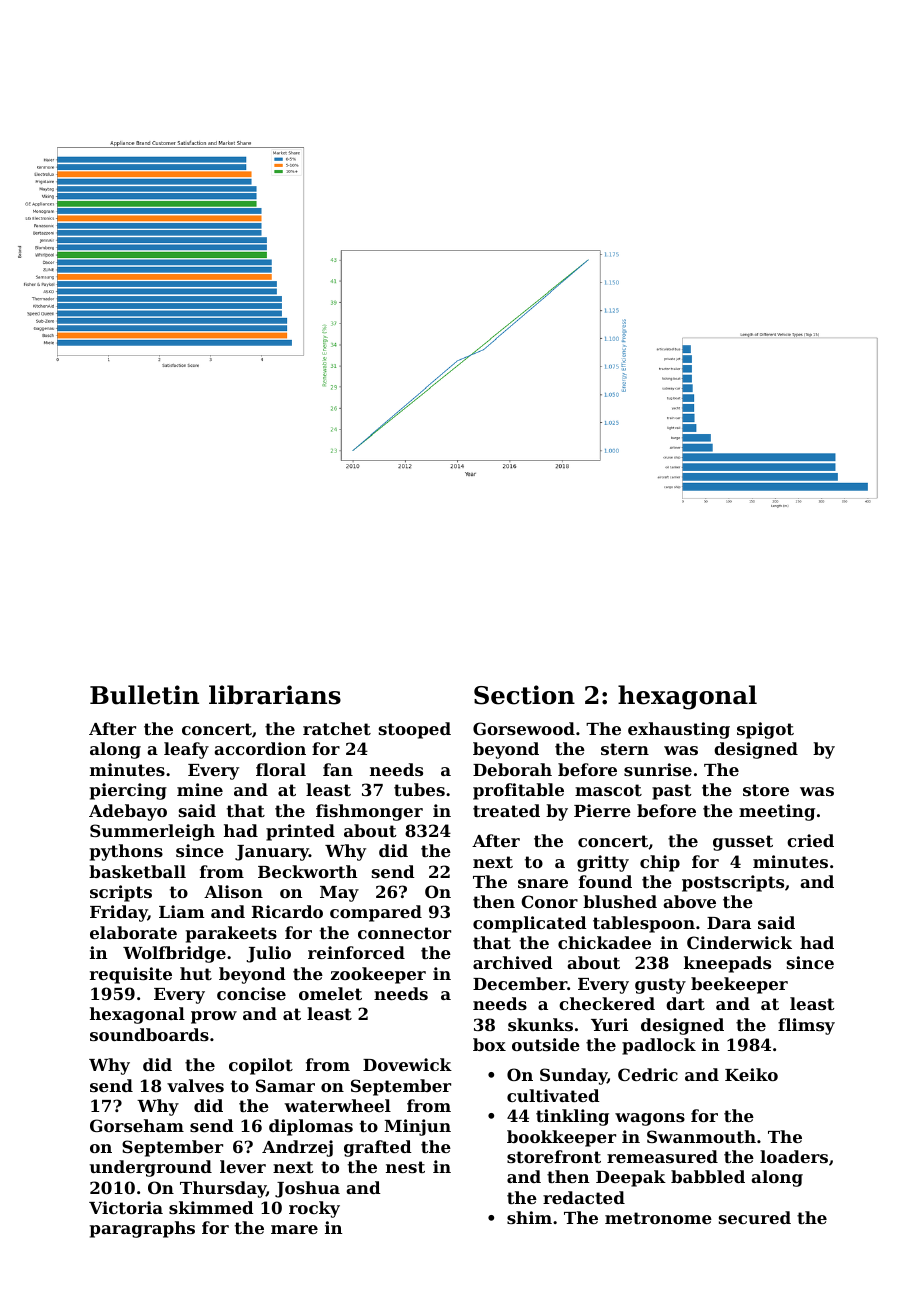 The image size is (924, 1308). I want to click on exhausting, so click(679, 730).
